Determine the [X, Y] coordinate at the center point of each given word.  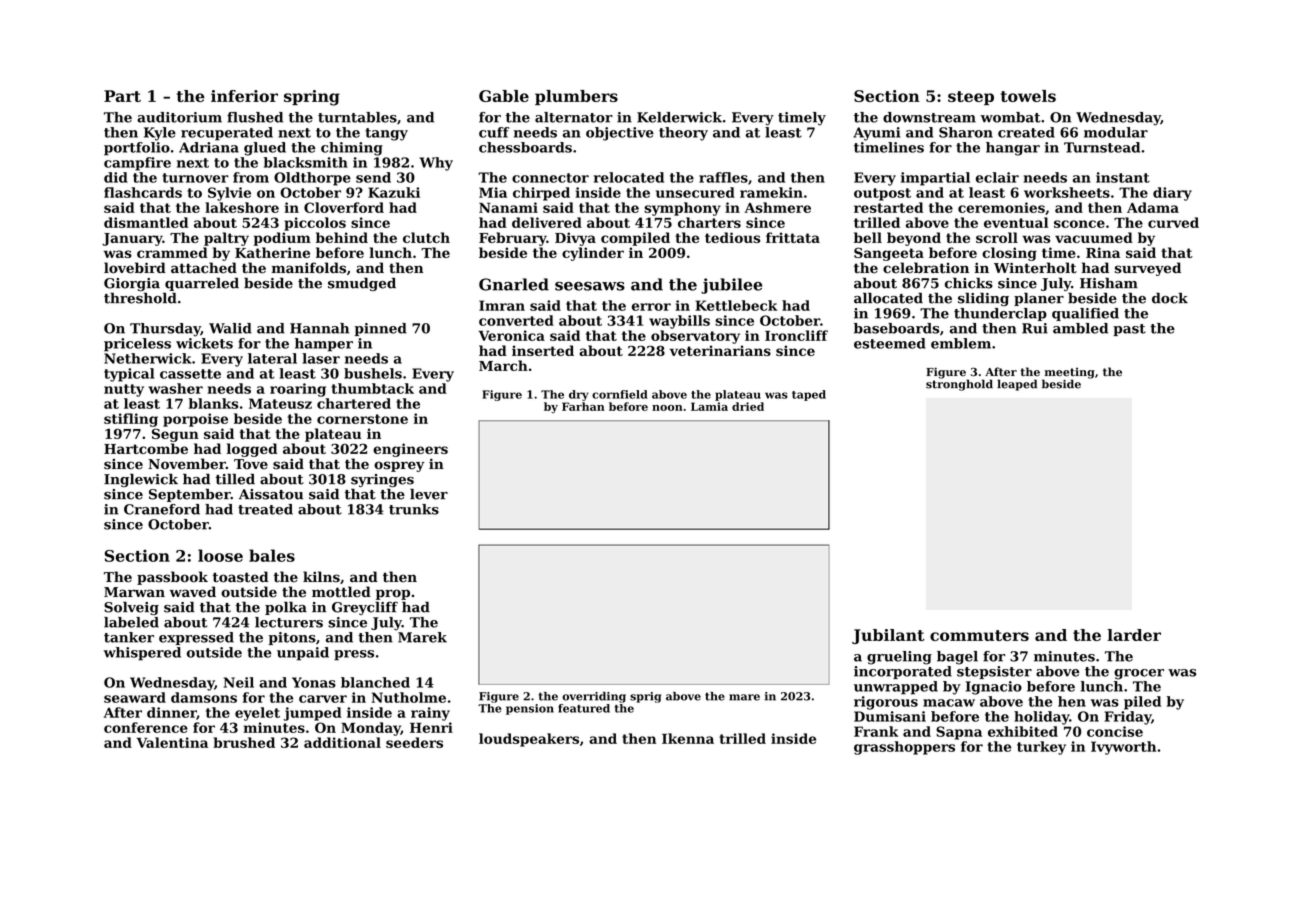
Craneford [162, 509]
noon [667, 408]
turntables [357, 117]
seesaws [590, 286]
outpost [882, 194]
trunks [414, 509]
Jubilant [888, 636]
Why [436, 164]
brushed [244, 742]
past [1129, 330]
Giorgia [132, 284]
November [187, 464]
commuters [979, 635]
